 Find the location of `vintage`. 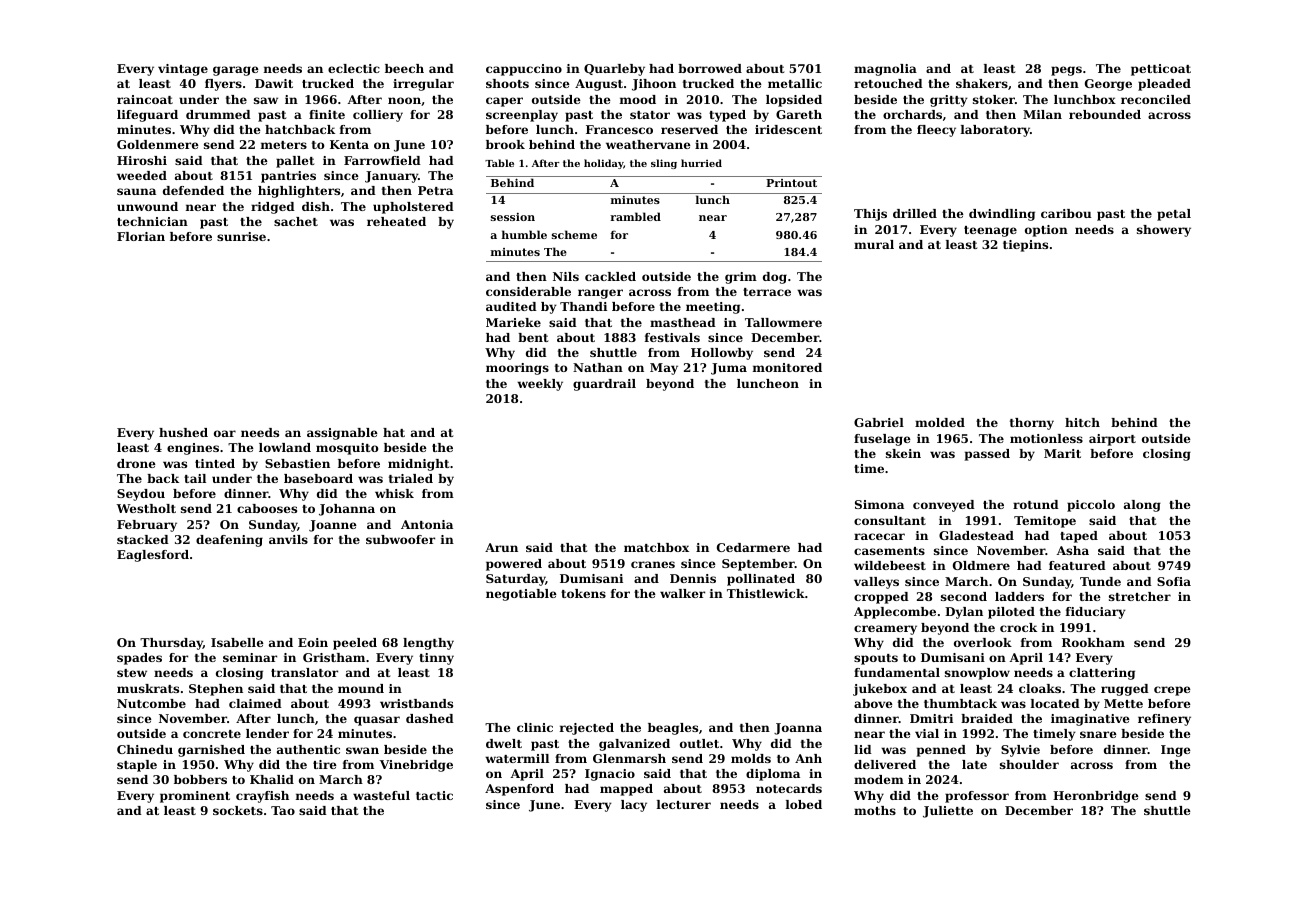

vintage is located at coordinates (183, 70).
